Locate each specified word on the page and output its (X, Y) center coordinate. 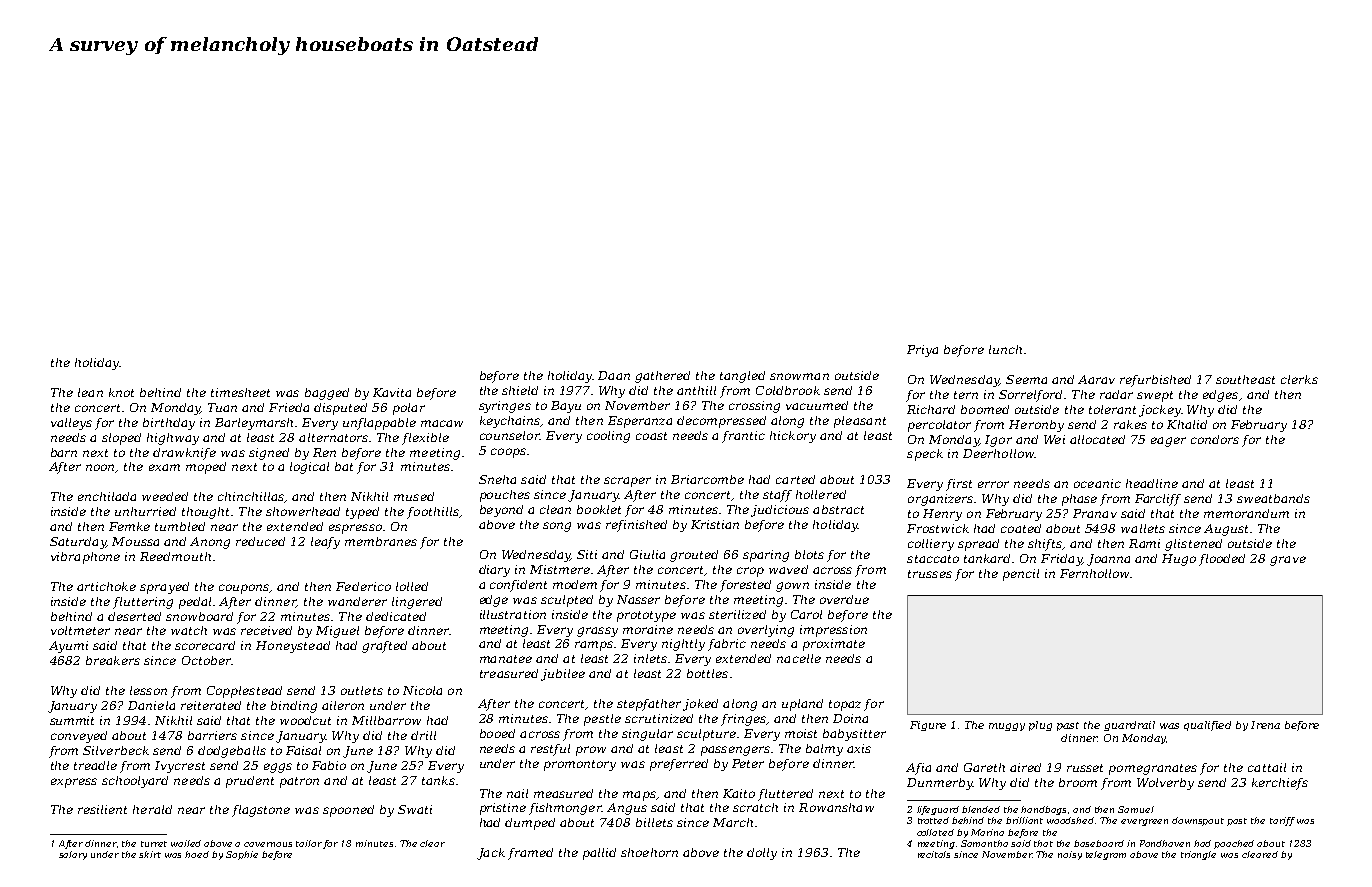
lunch (1005, 349)
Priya (922, 351)
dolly (762, 854)
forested (745, 586)
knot (121, 392)
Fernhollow (1094, 573)
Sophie (242, 855)
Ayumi (68, 647)
